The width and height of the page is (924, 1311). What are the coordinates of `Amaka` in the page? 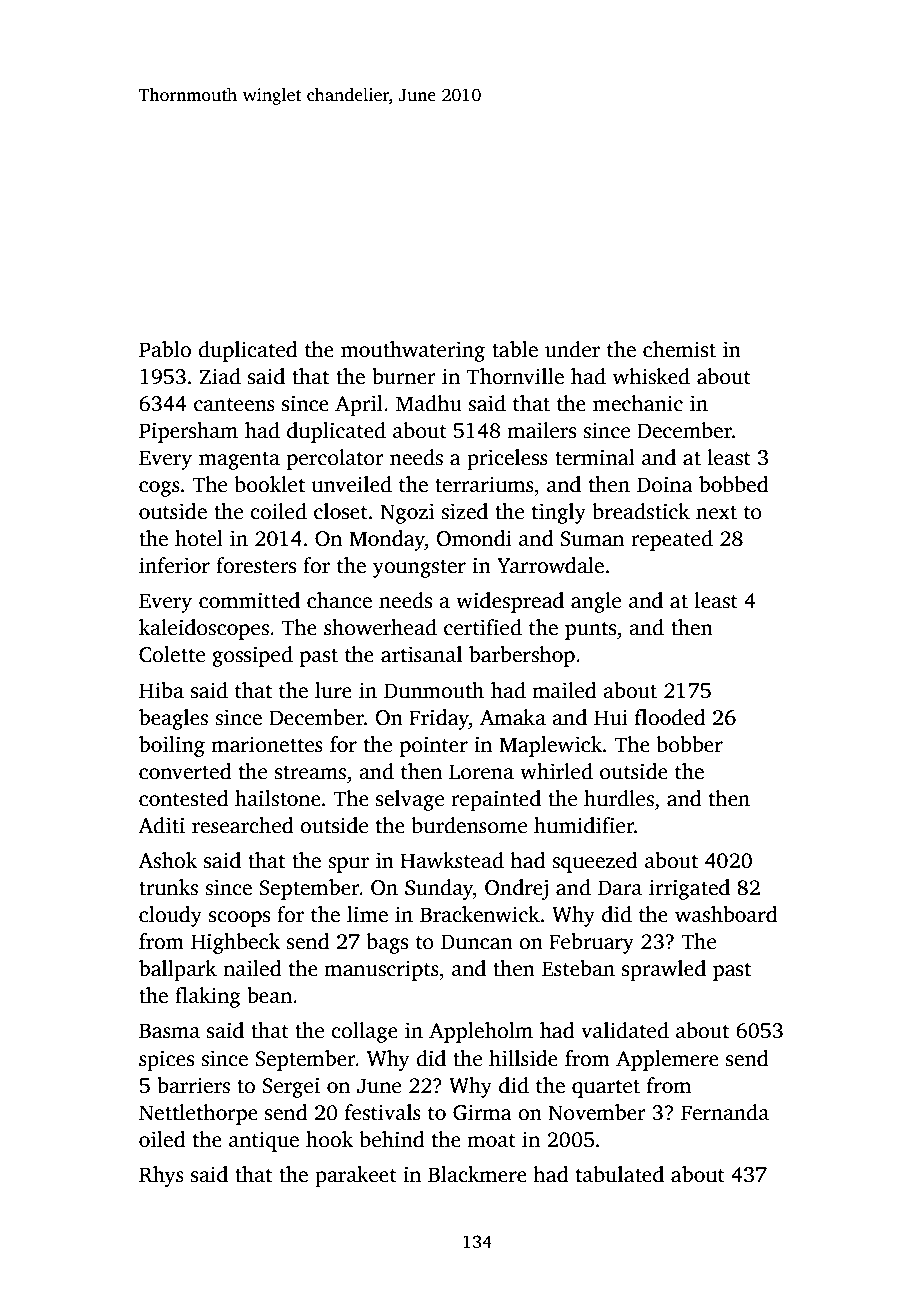 It's located at (513, 717).
